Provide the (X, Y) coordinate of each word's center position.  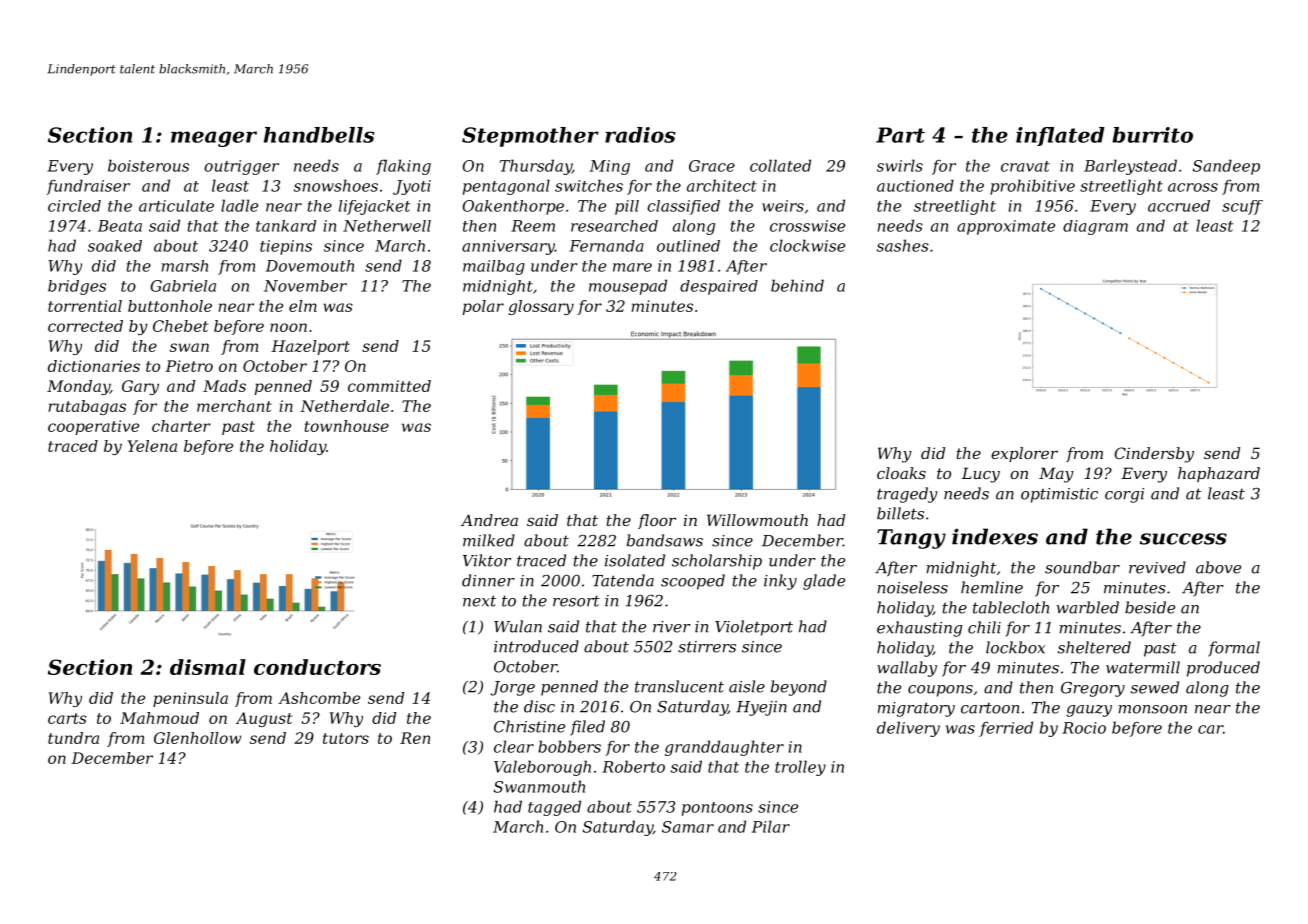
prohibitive (1032, 187)
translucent (679, 686)
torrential (85, 306)
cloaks (901, 473)
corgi (1124, 495)
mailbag (494, 267)
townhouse (347, 426)
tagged (554, 808)
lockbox (1015, 647)
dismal (208, 667)
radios (640, 135)
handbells (319, 135)
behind (797, 285)
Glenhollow (198, 738)
